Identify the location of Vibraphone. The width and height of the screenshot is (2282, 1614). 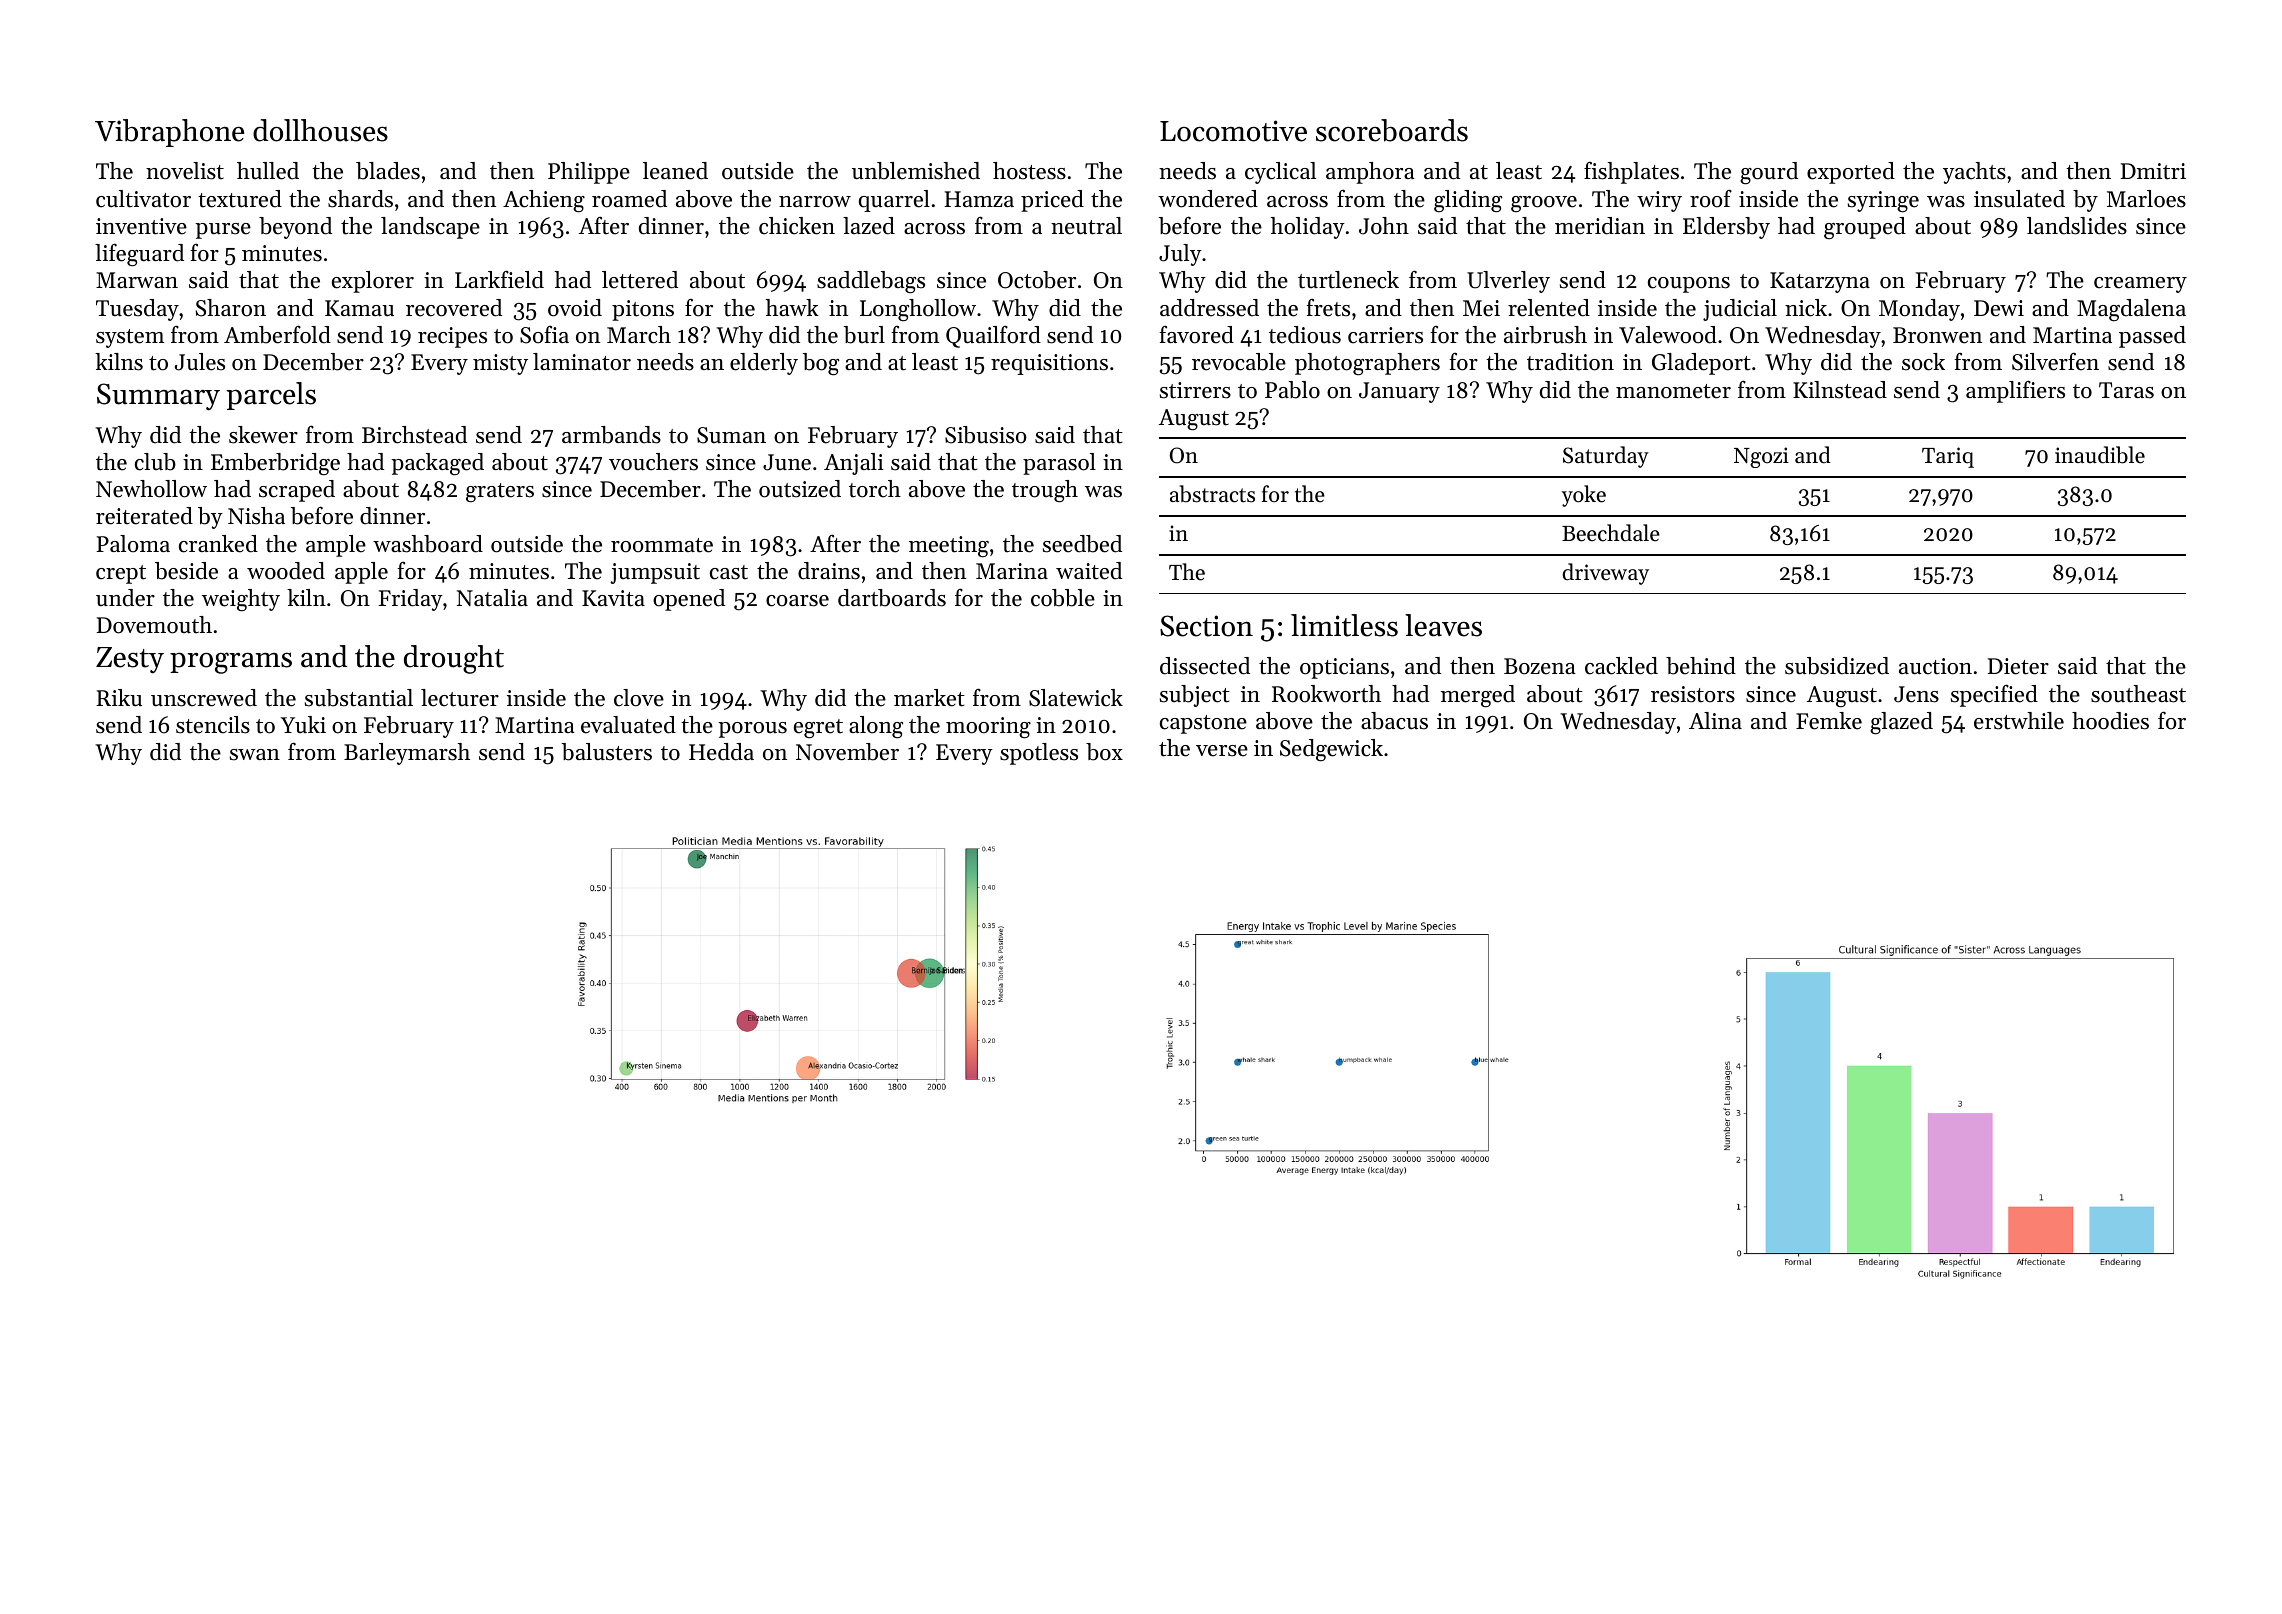
(169, 133).
